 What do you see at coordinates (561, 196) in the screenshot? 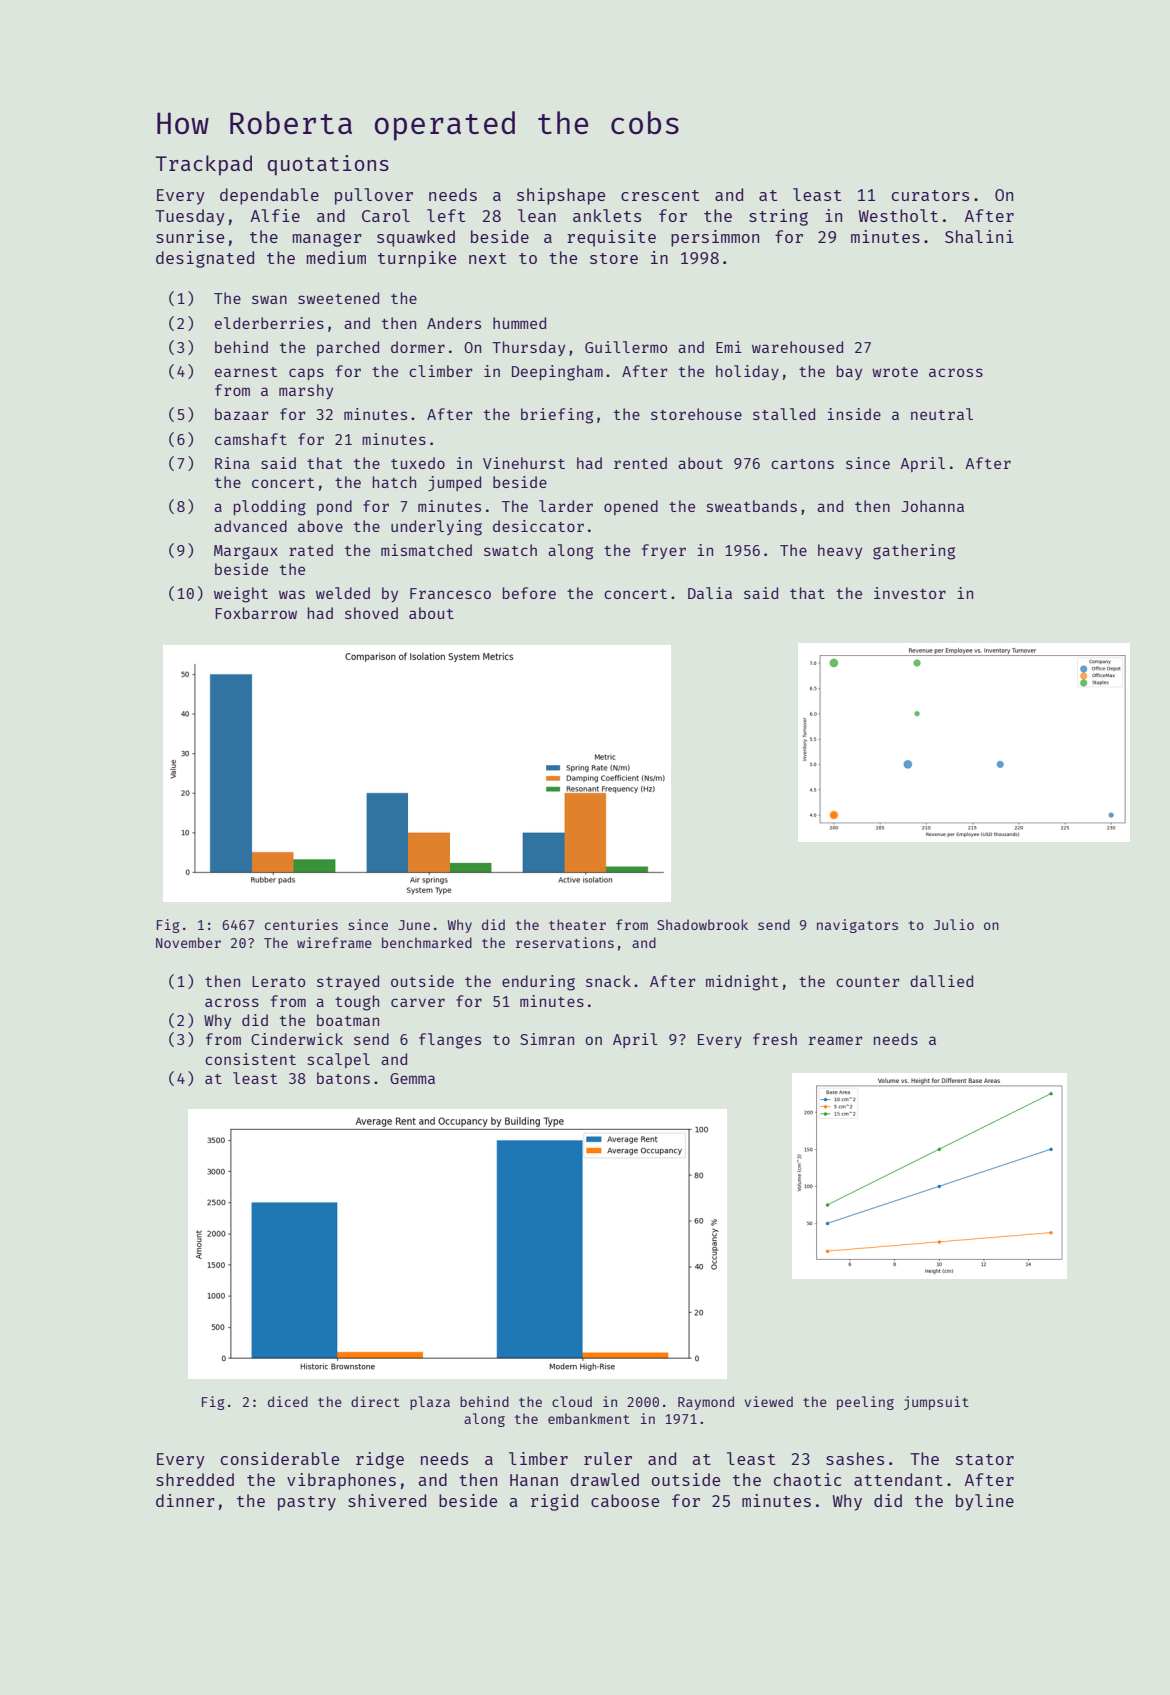
I see `shipshape` at bounding box center [561, 196].
